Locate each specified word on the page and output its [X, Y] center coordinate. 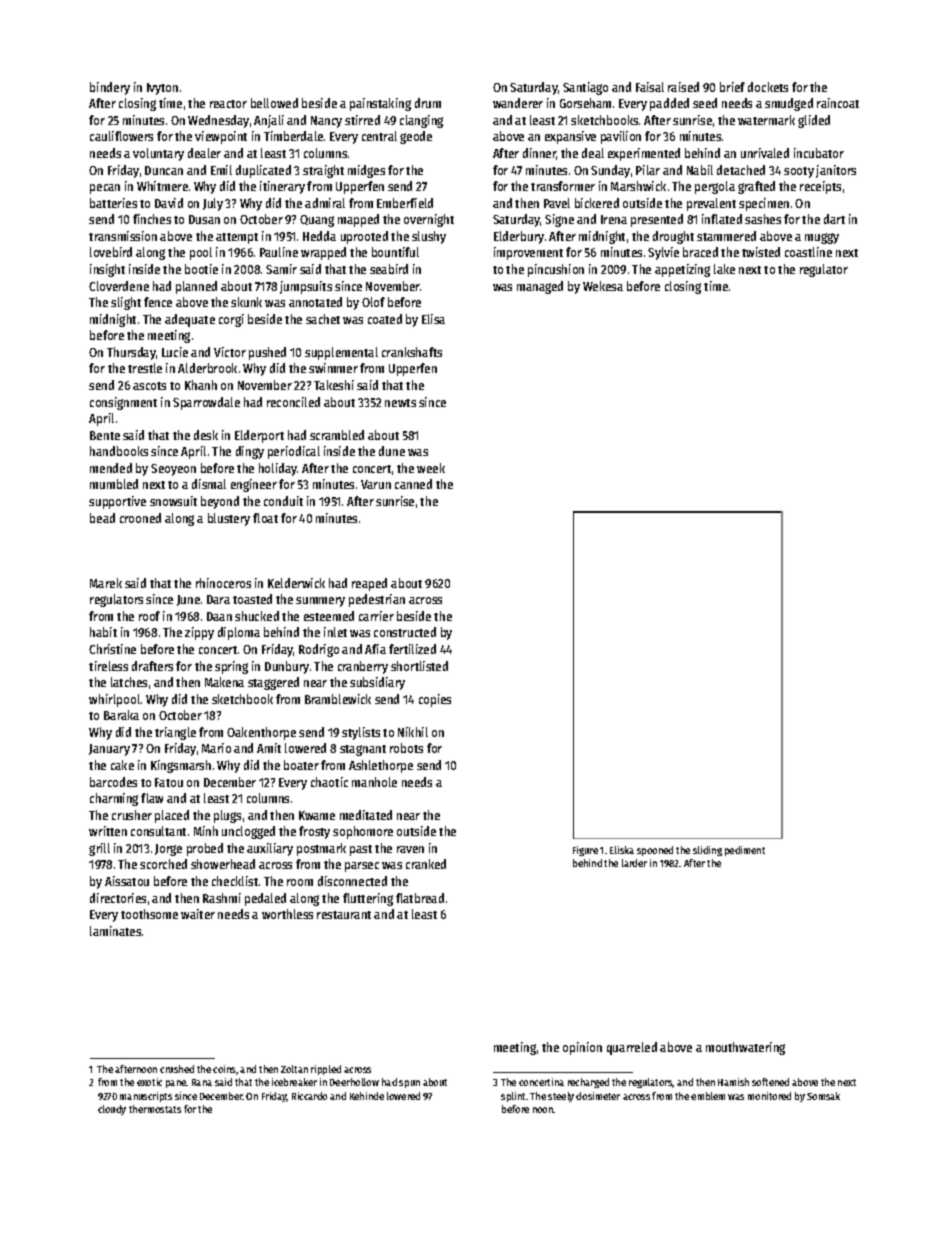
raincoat [838, 103]
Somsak [823, 1096]
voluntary [158, 154]
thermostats [155, 1109]
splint [513, 1097]
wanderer [518, 103]
